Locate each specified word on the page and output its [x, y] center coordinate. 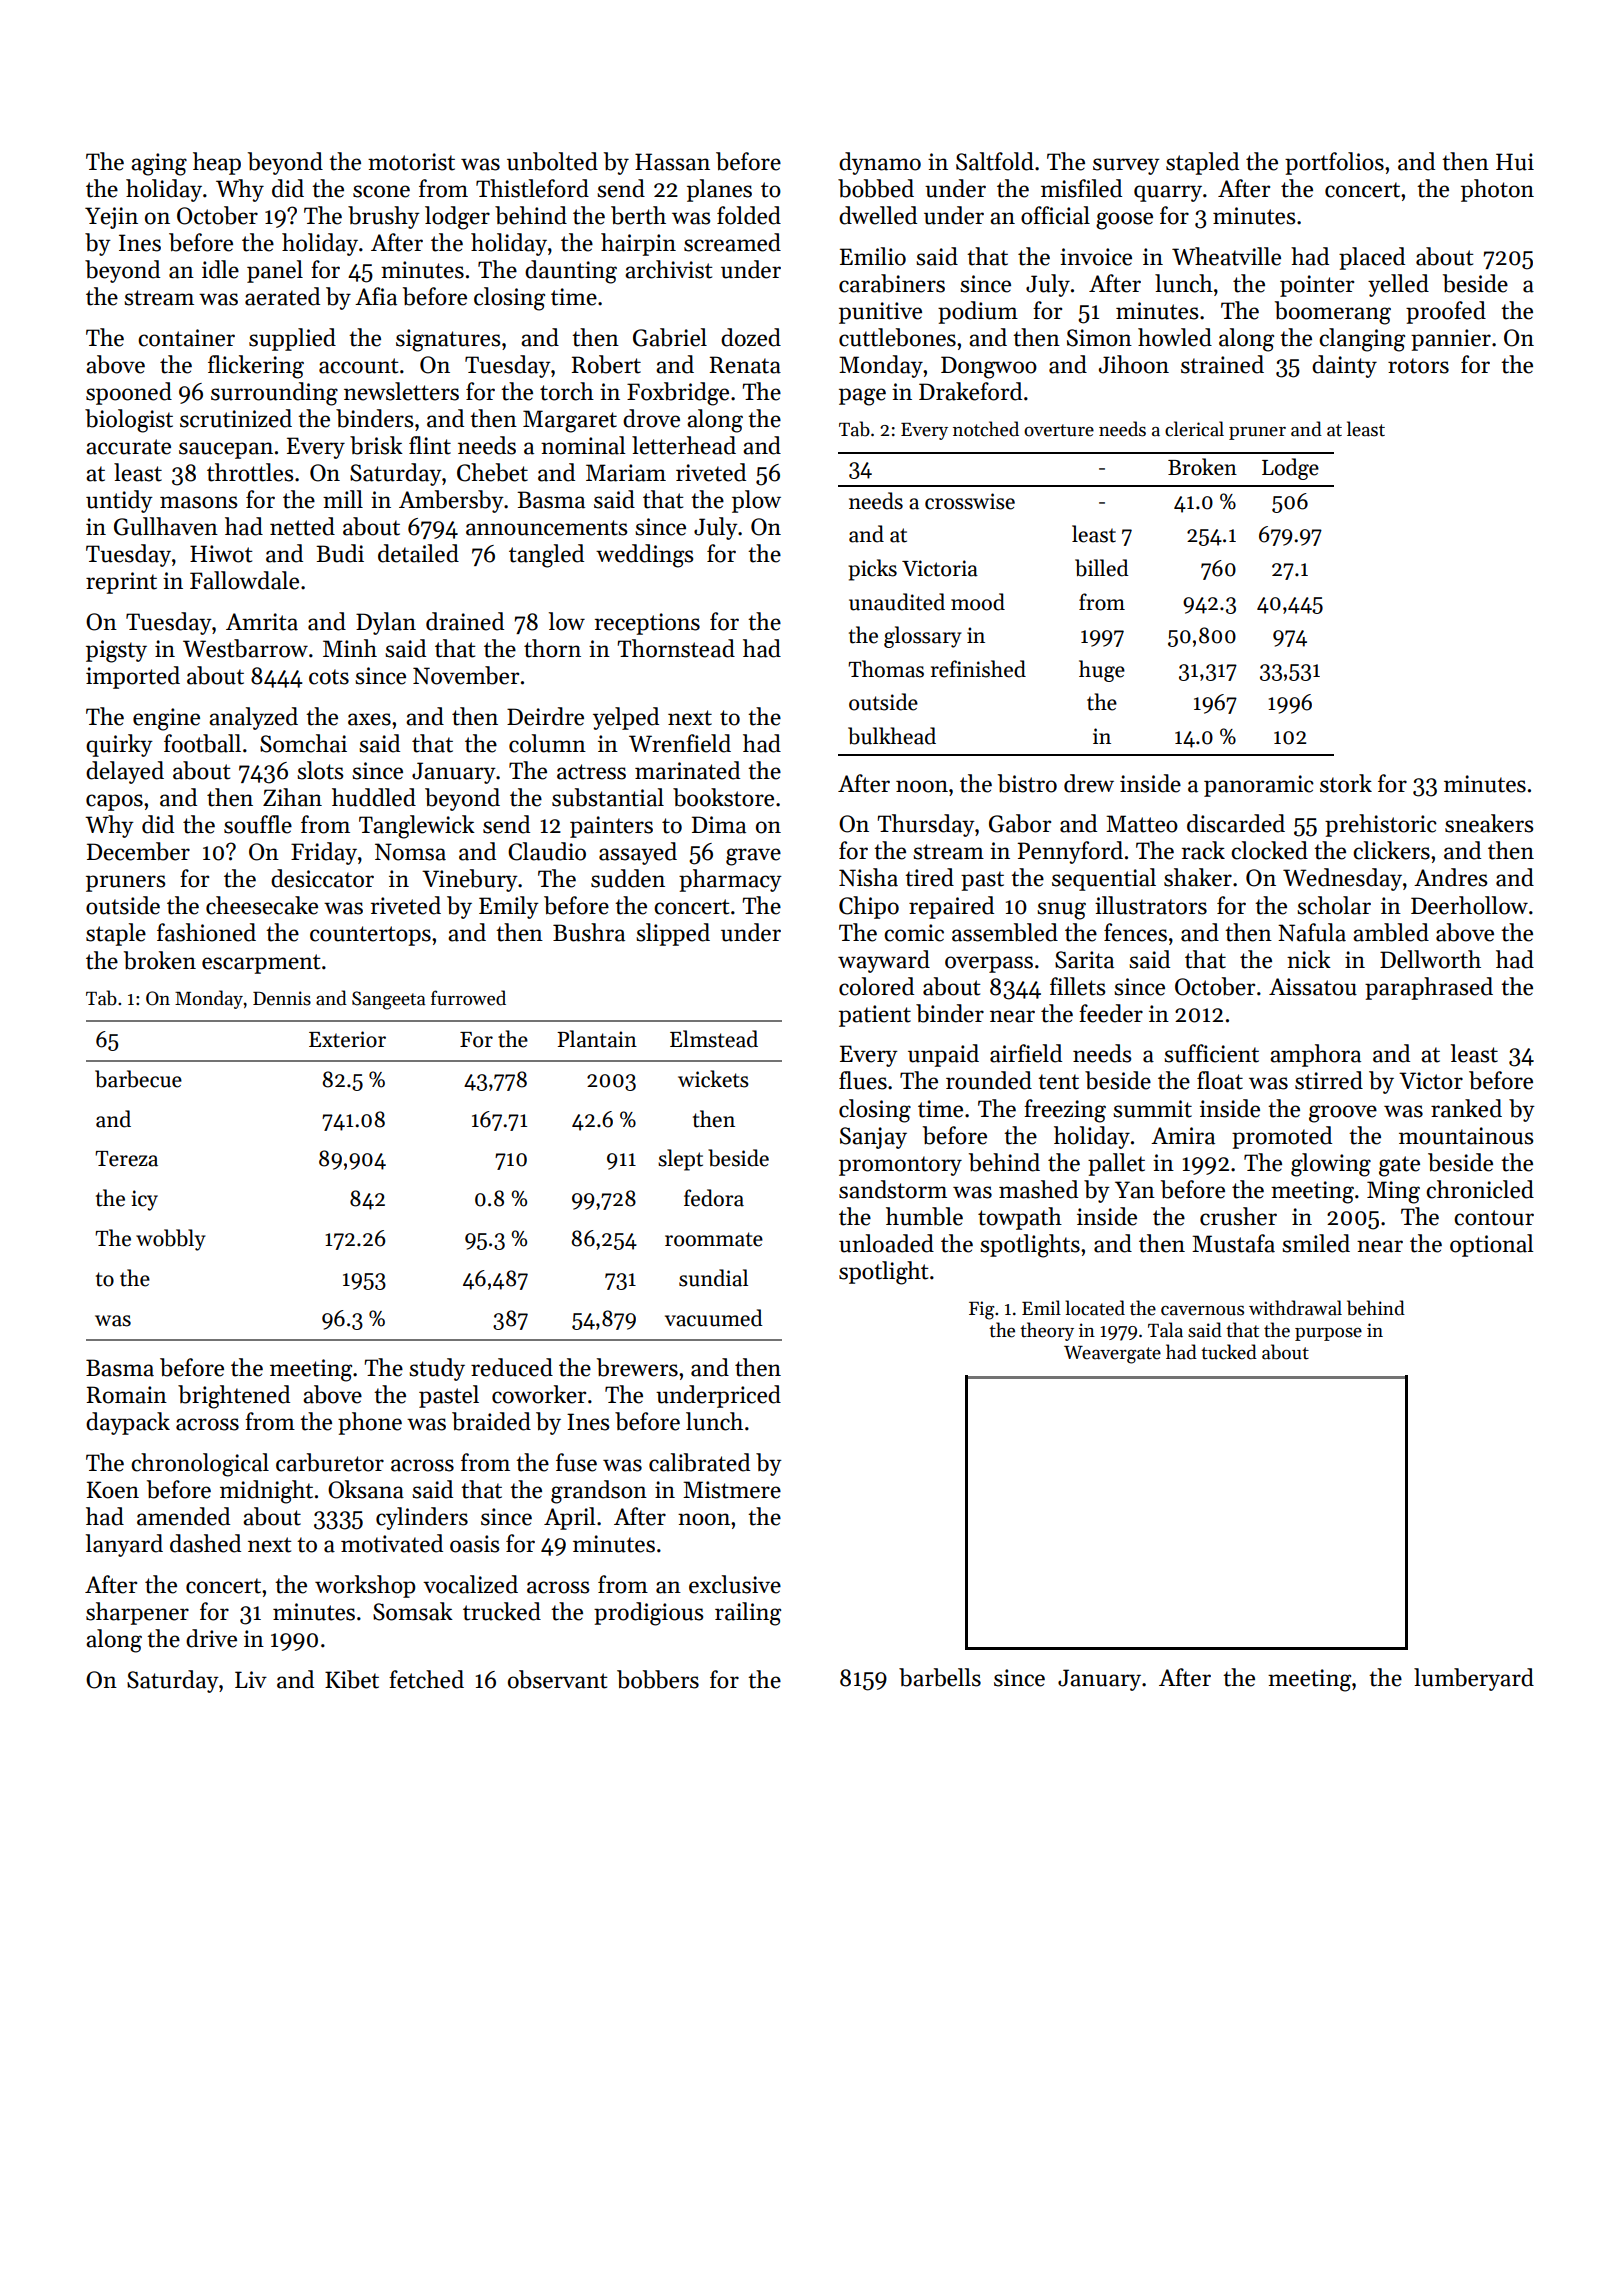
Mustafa [1233, 1243]
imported [133, 677]
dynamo [880, 163]
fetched [426, 1679]
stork [1346, 783]
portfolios [1334, 163]
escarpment [261, 964]
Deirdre [545, 716]
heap [217, 163]
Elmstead [714, 1039]
